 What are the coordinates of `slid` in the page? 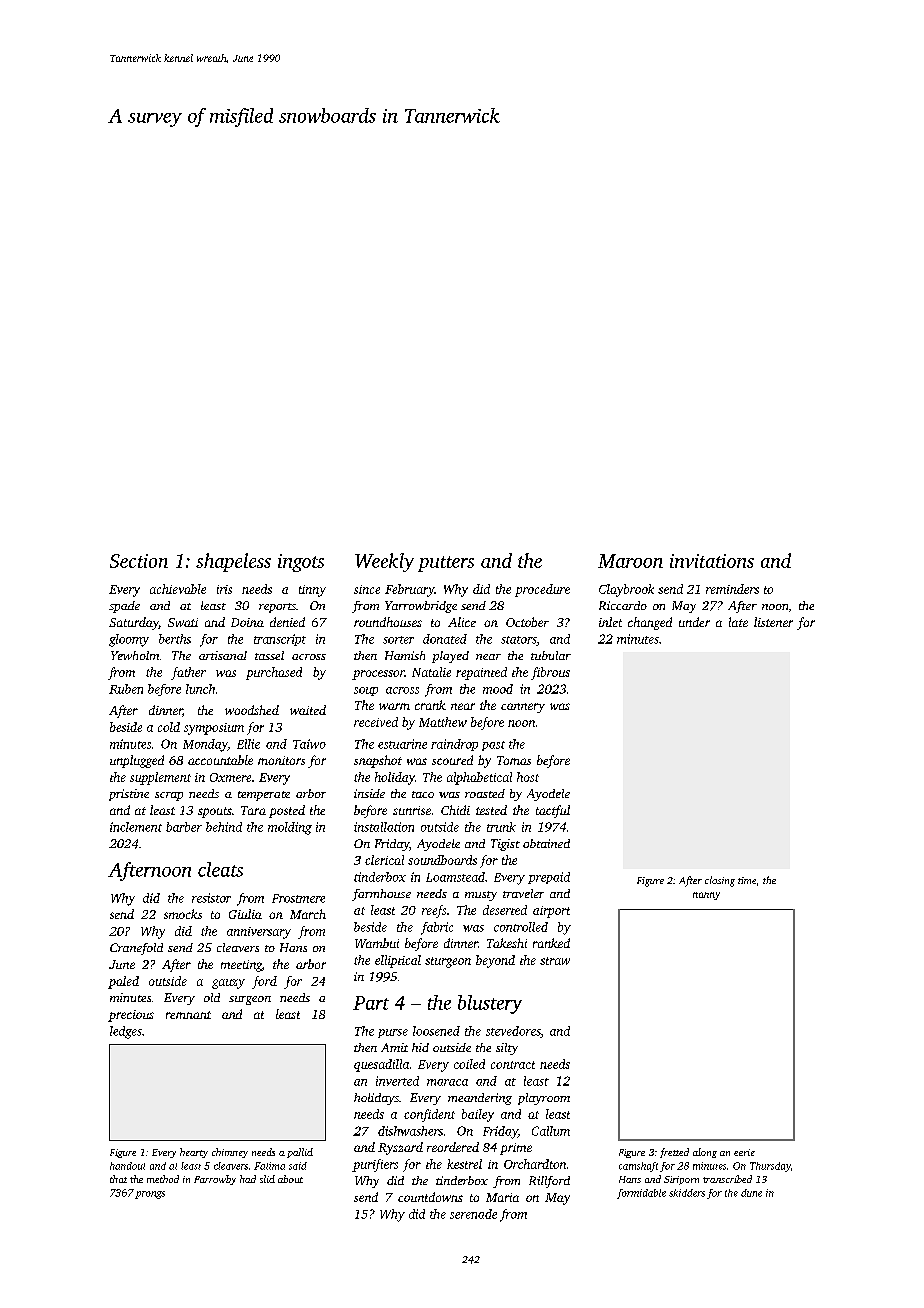 It's located at (267, 1179).
